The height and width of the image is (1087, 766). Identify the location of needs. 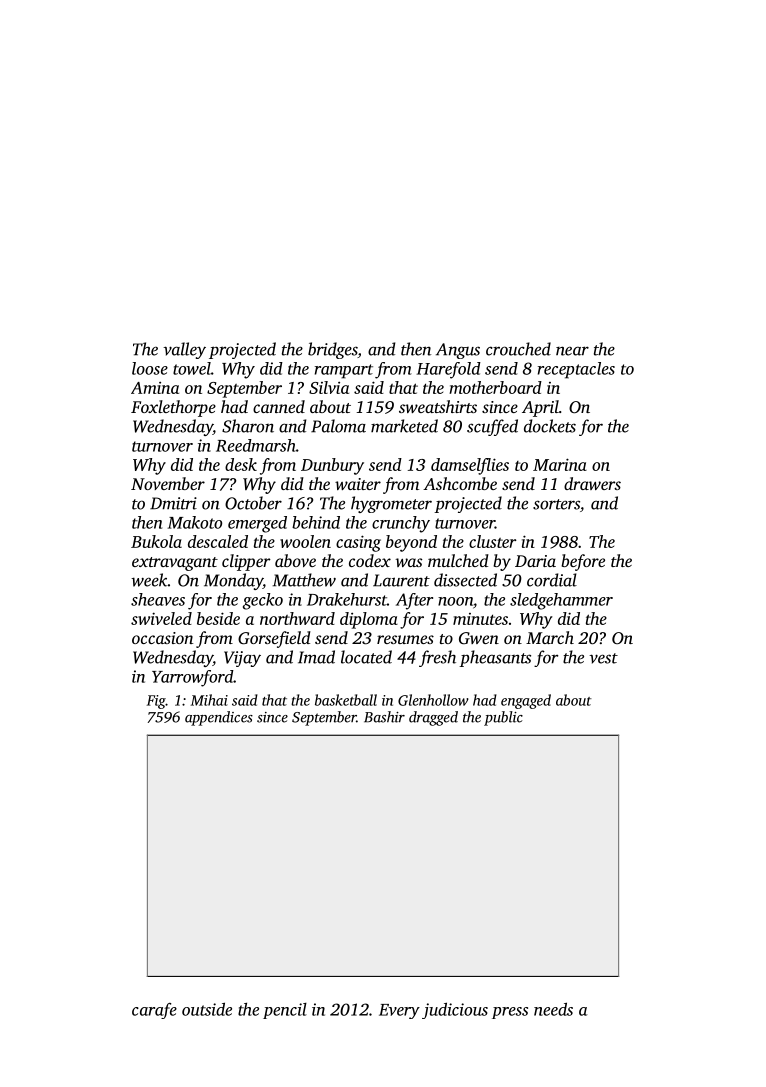
(553, 1009).
